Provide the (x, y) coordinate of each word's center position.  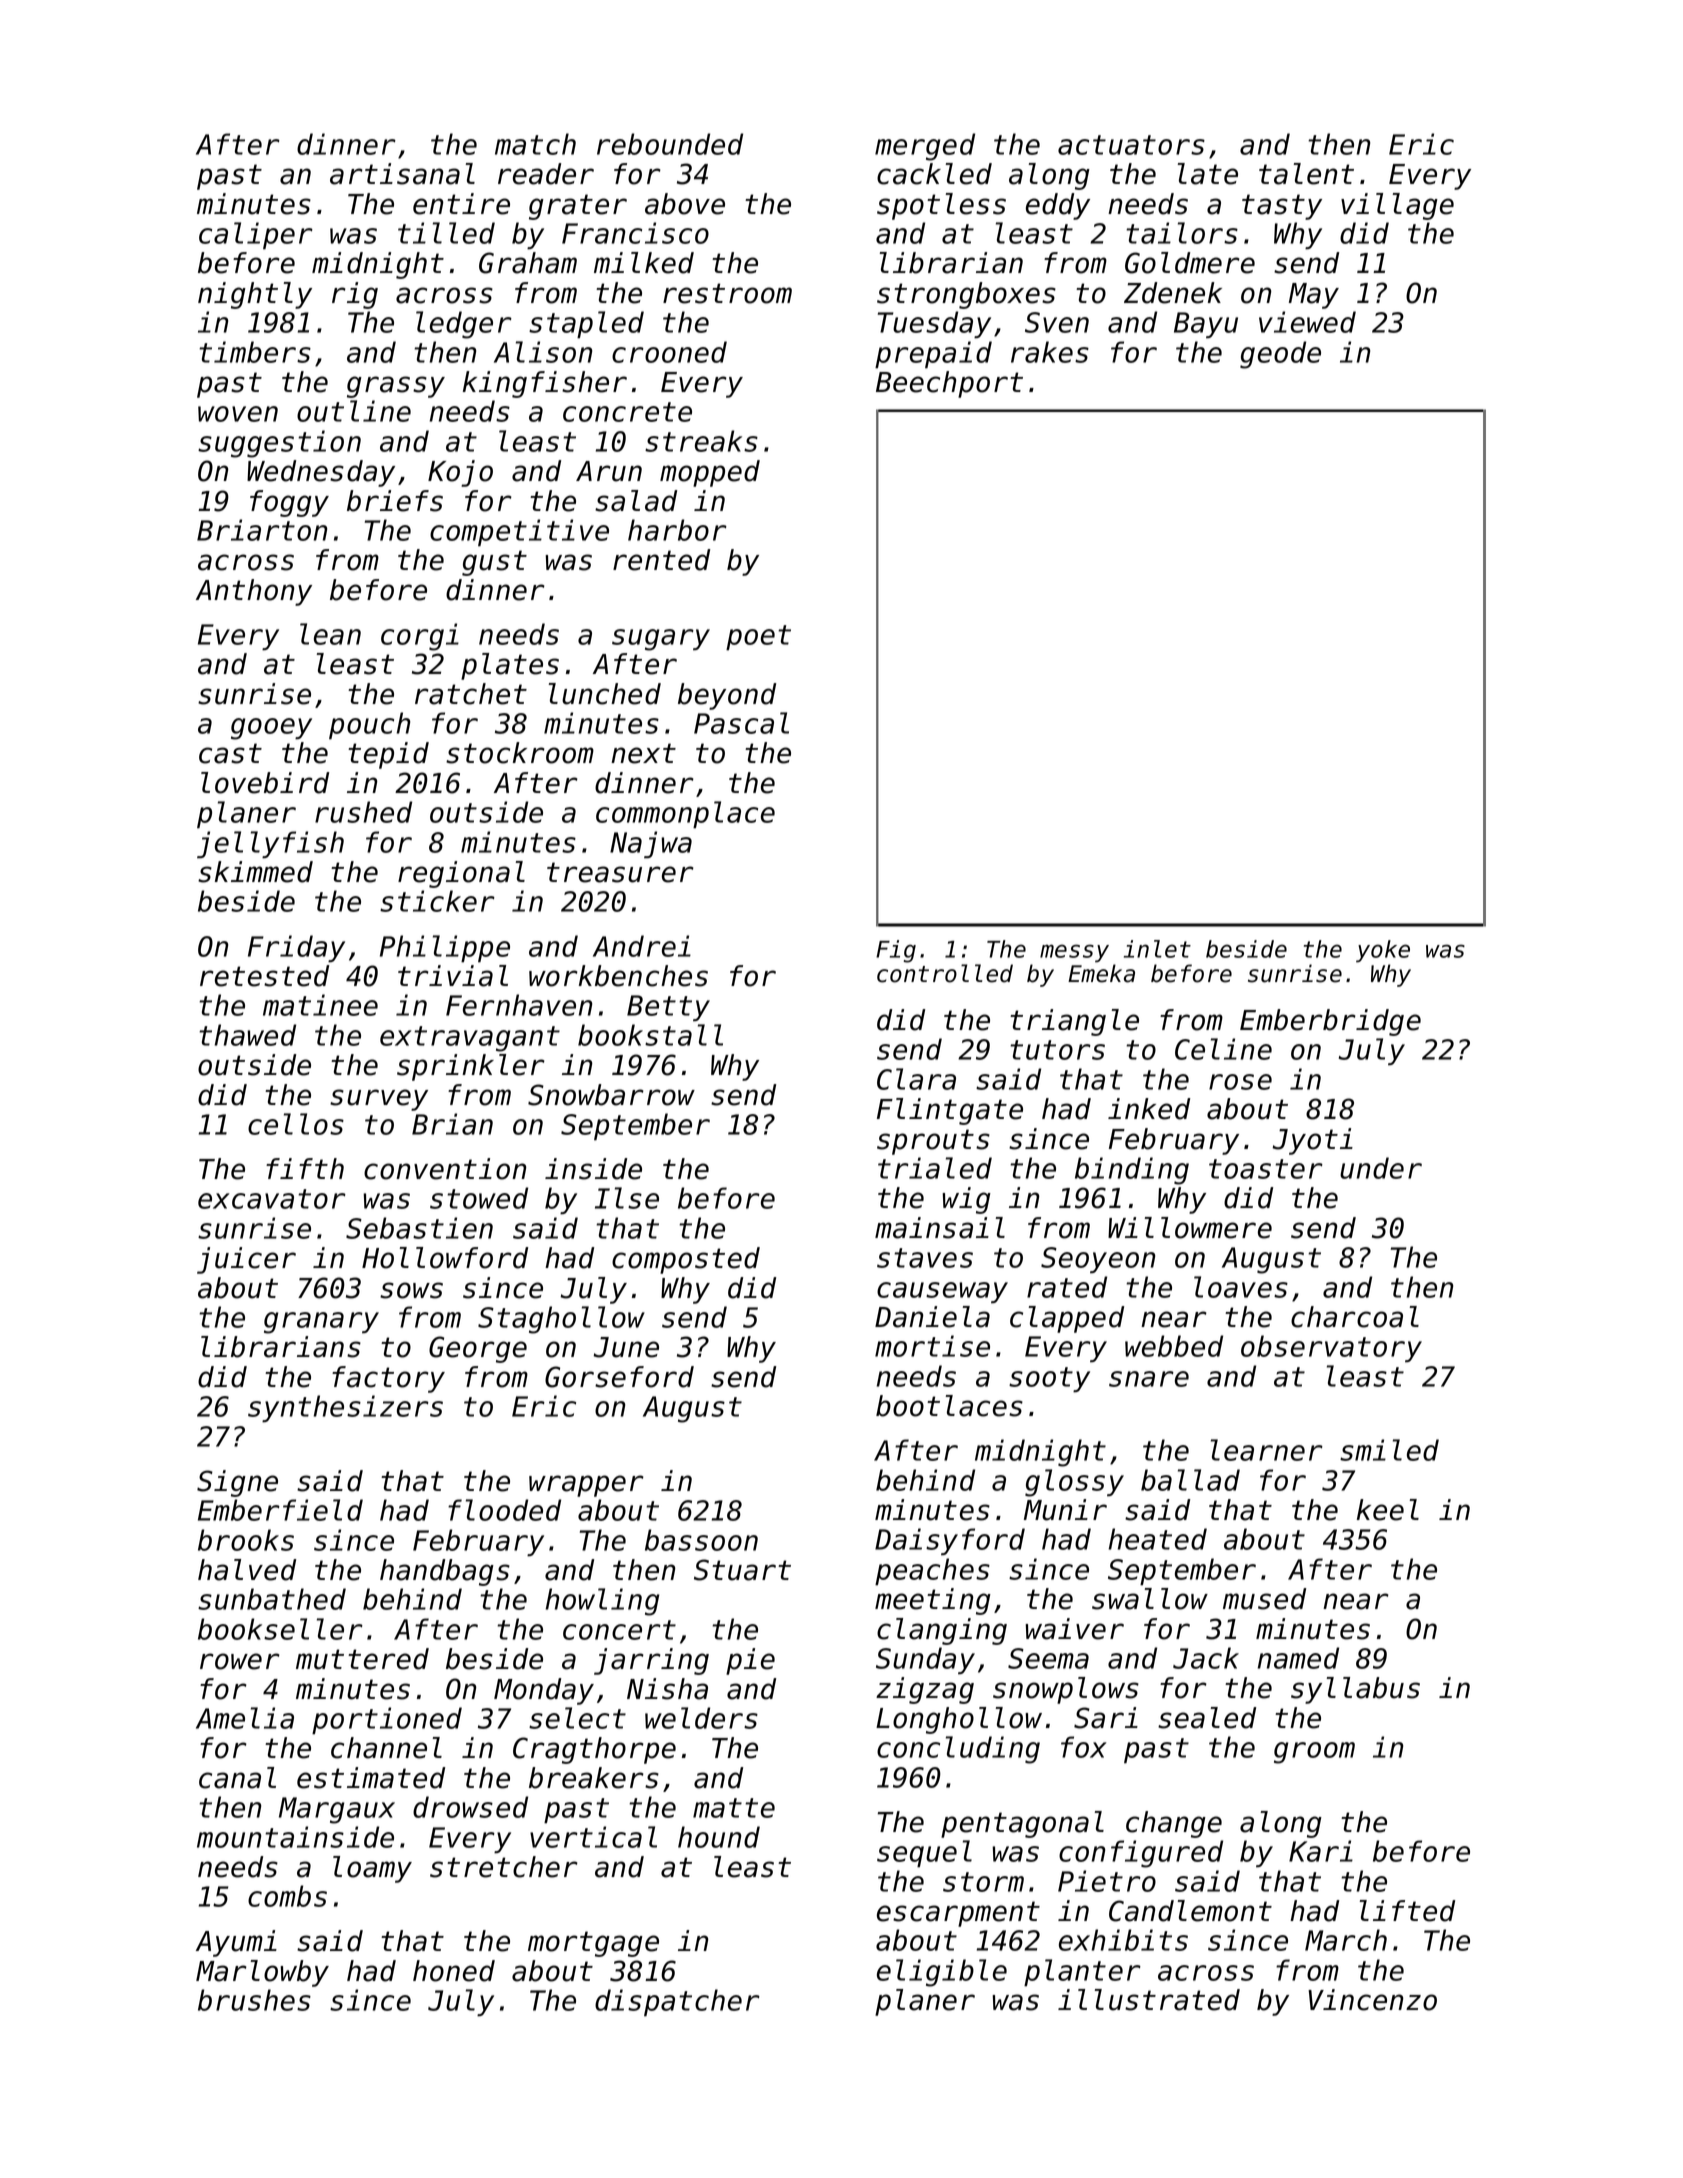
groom (1314, 1753)
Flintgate (950, 1111)
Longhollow (959, 1720)
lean (330, 634)
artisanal (402, 174)
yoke (1383, 951)
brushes (254, 2000)
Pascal (741, 723)
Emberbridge (1330, 1022)
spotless (941, 206)
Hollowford (445, 1258)
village (1397, 206)
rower (240, 1661)
